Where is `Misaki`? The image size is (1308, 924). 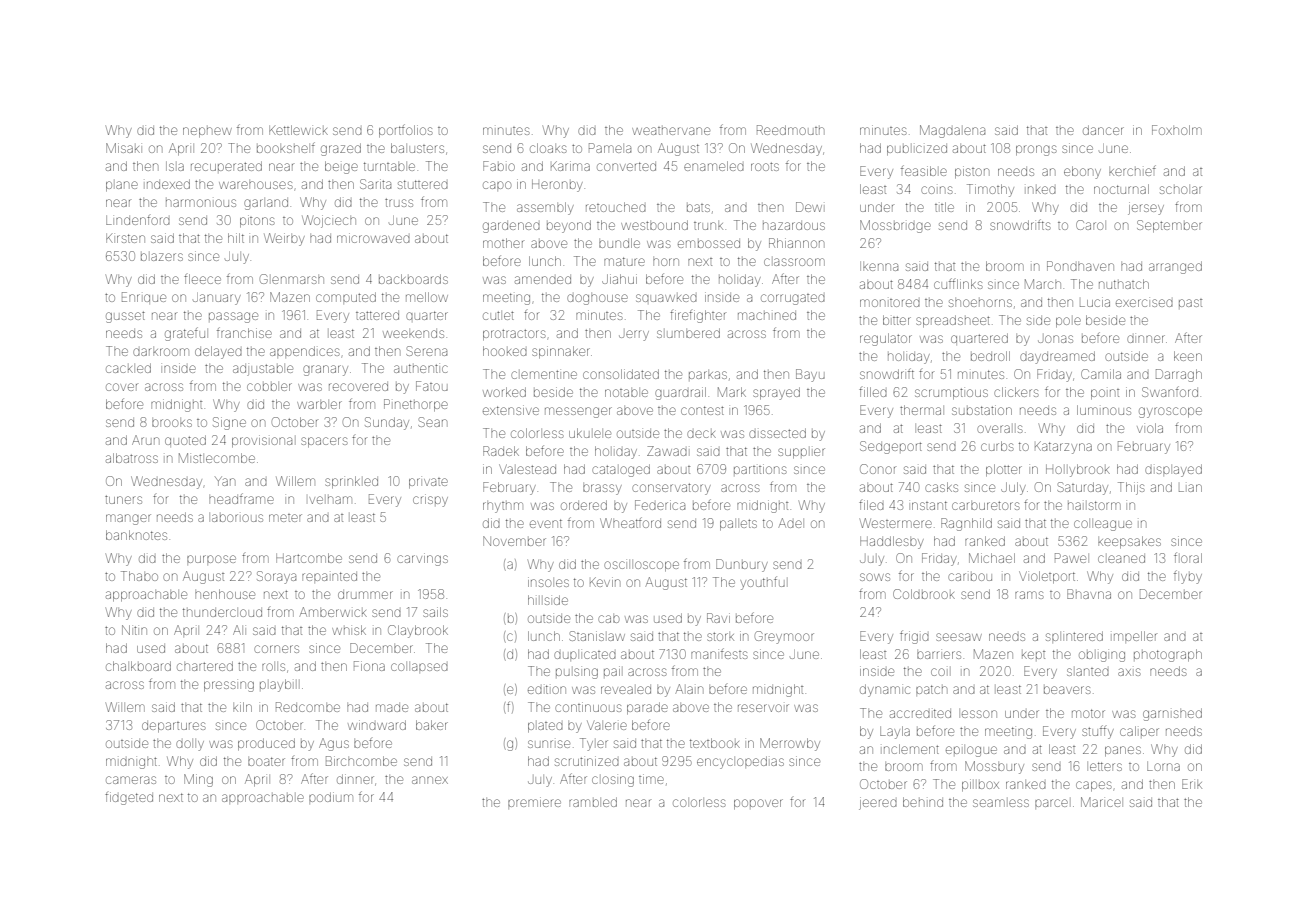
Misaki is located at coordinates (123, 148).
